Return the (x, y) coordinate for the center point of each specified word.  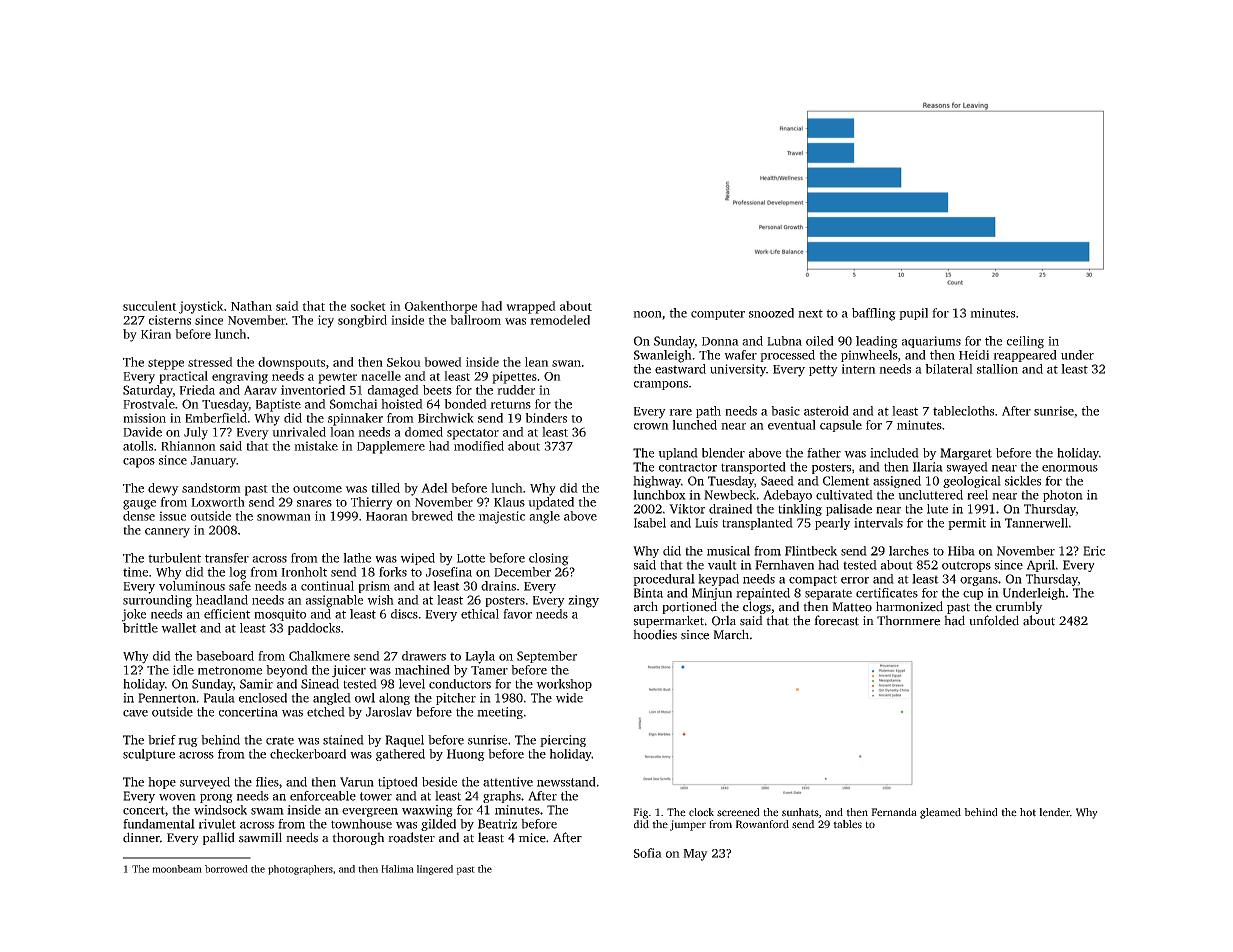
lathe (357, 558)
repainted (763, 594)
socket (368, 306)
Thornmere (908, 620)
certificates (887, 593)
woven (177, 797)
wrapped (531, 307)
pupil (913, 314)
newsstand (566, 782)
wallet (179, 628)
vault (722, 565)
